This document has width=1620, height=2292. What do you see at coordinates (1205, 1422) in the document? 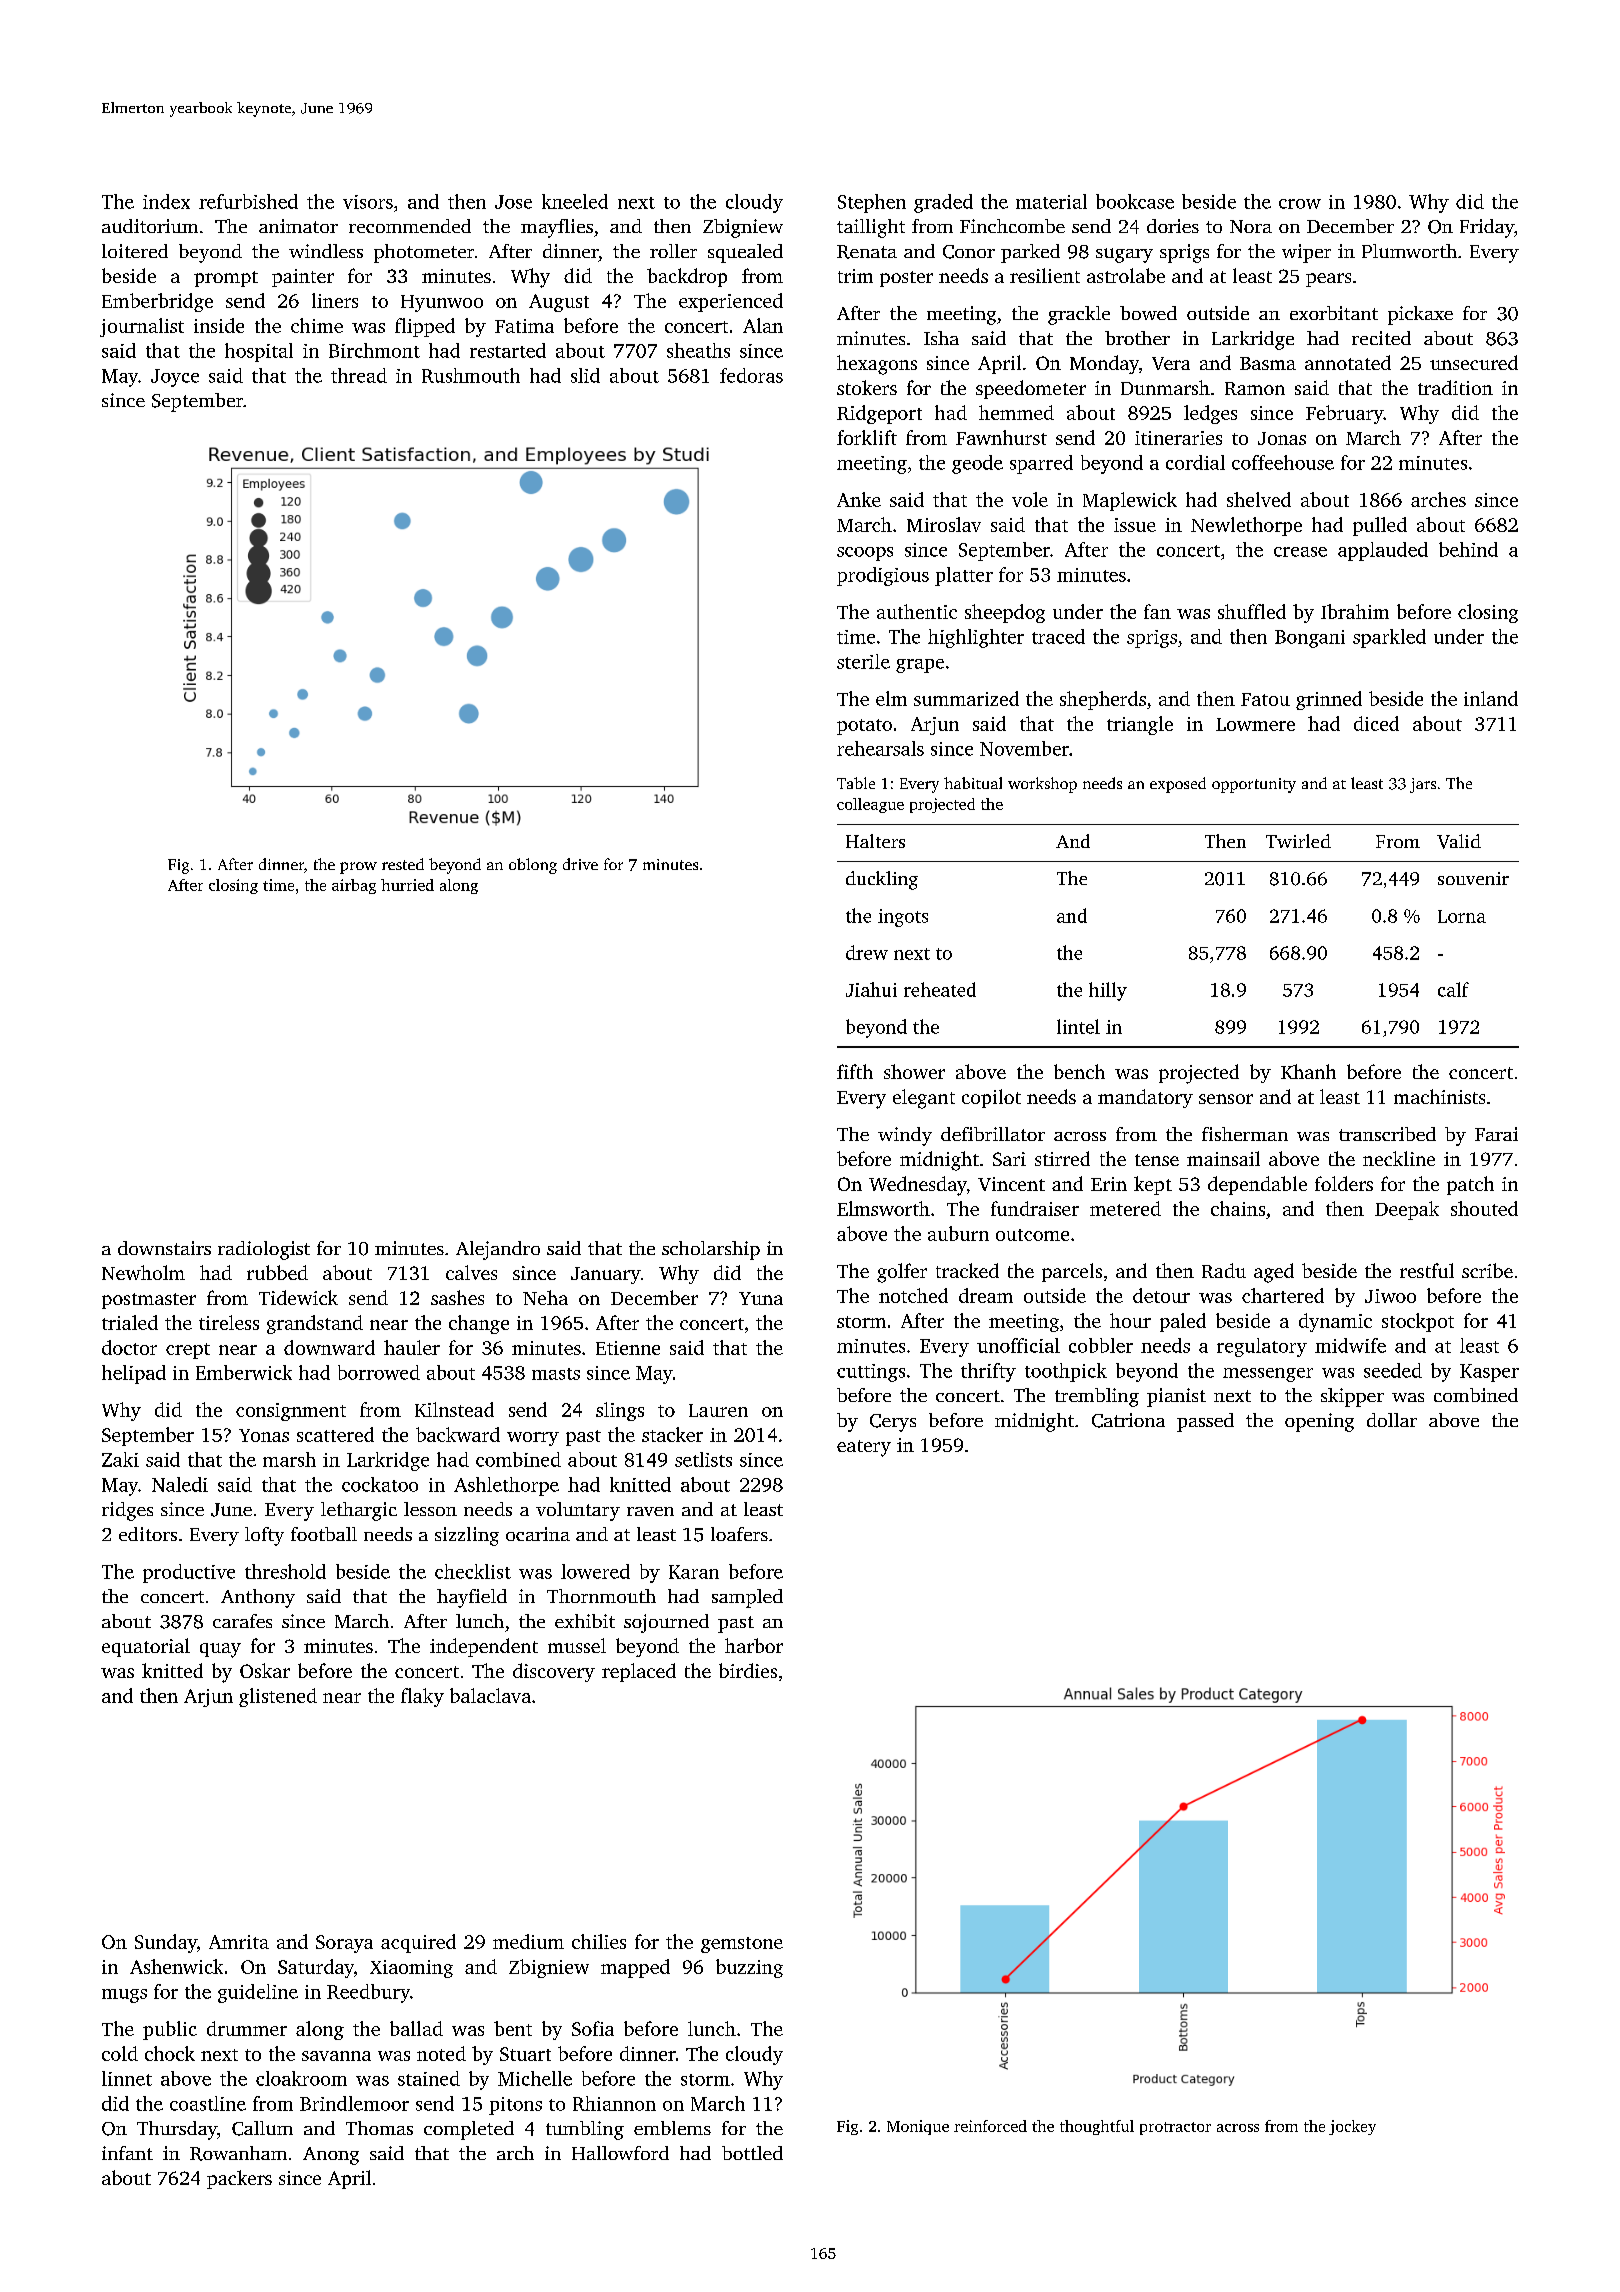
I see `passed` at bounding box center [1205, 1422].
